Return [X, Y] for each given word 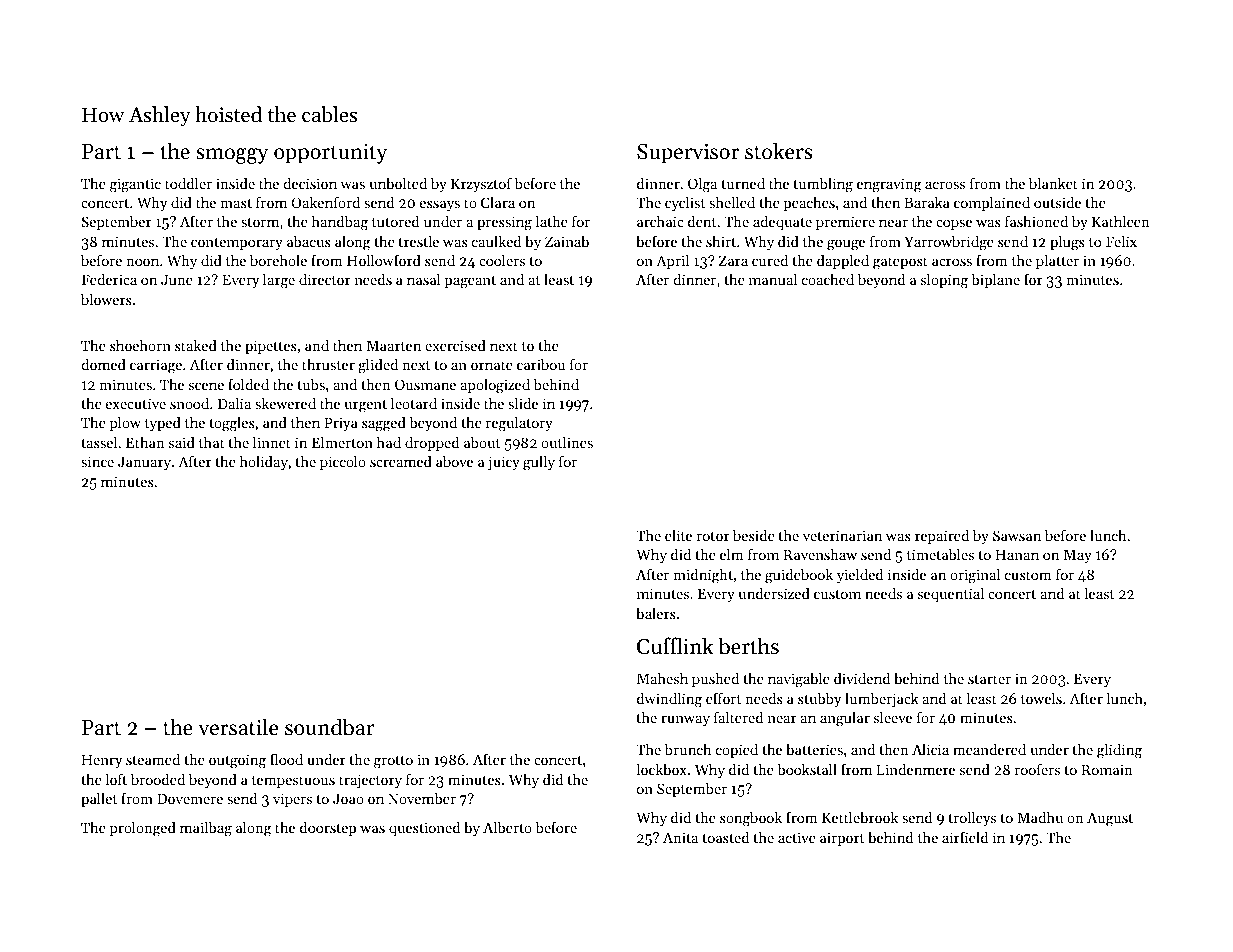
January [144, 463]
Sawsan [1017, 535]
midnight [703, 576]
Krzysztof [481, 184]
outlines [567, 442]
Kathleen [1121, 221]
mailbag [206, 829]
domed [103, 364]
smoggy [232, 156]
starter [989, 679]
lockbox [661, 769]
